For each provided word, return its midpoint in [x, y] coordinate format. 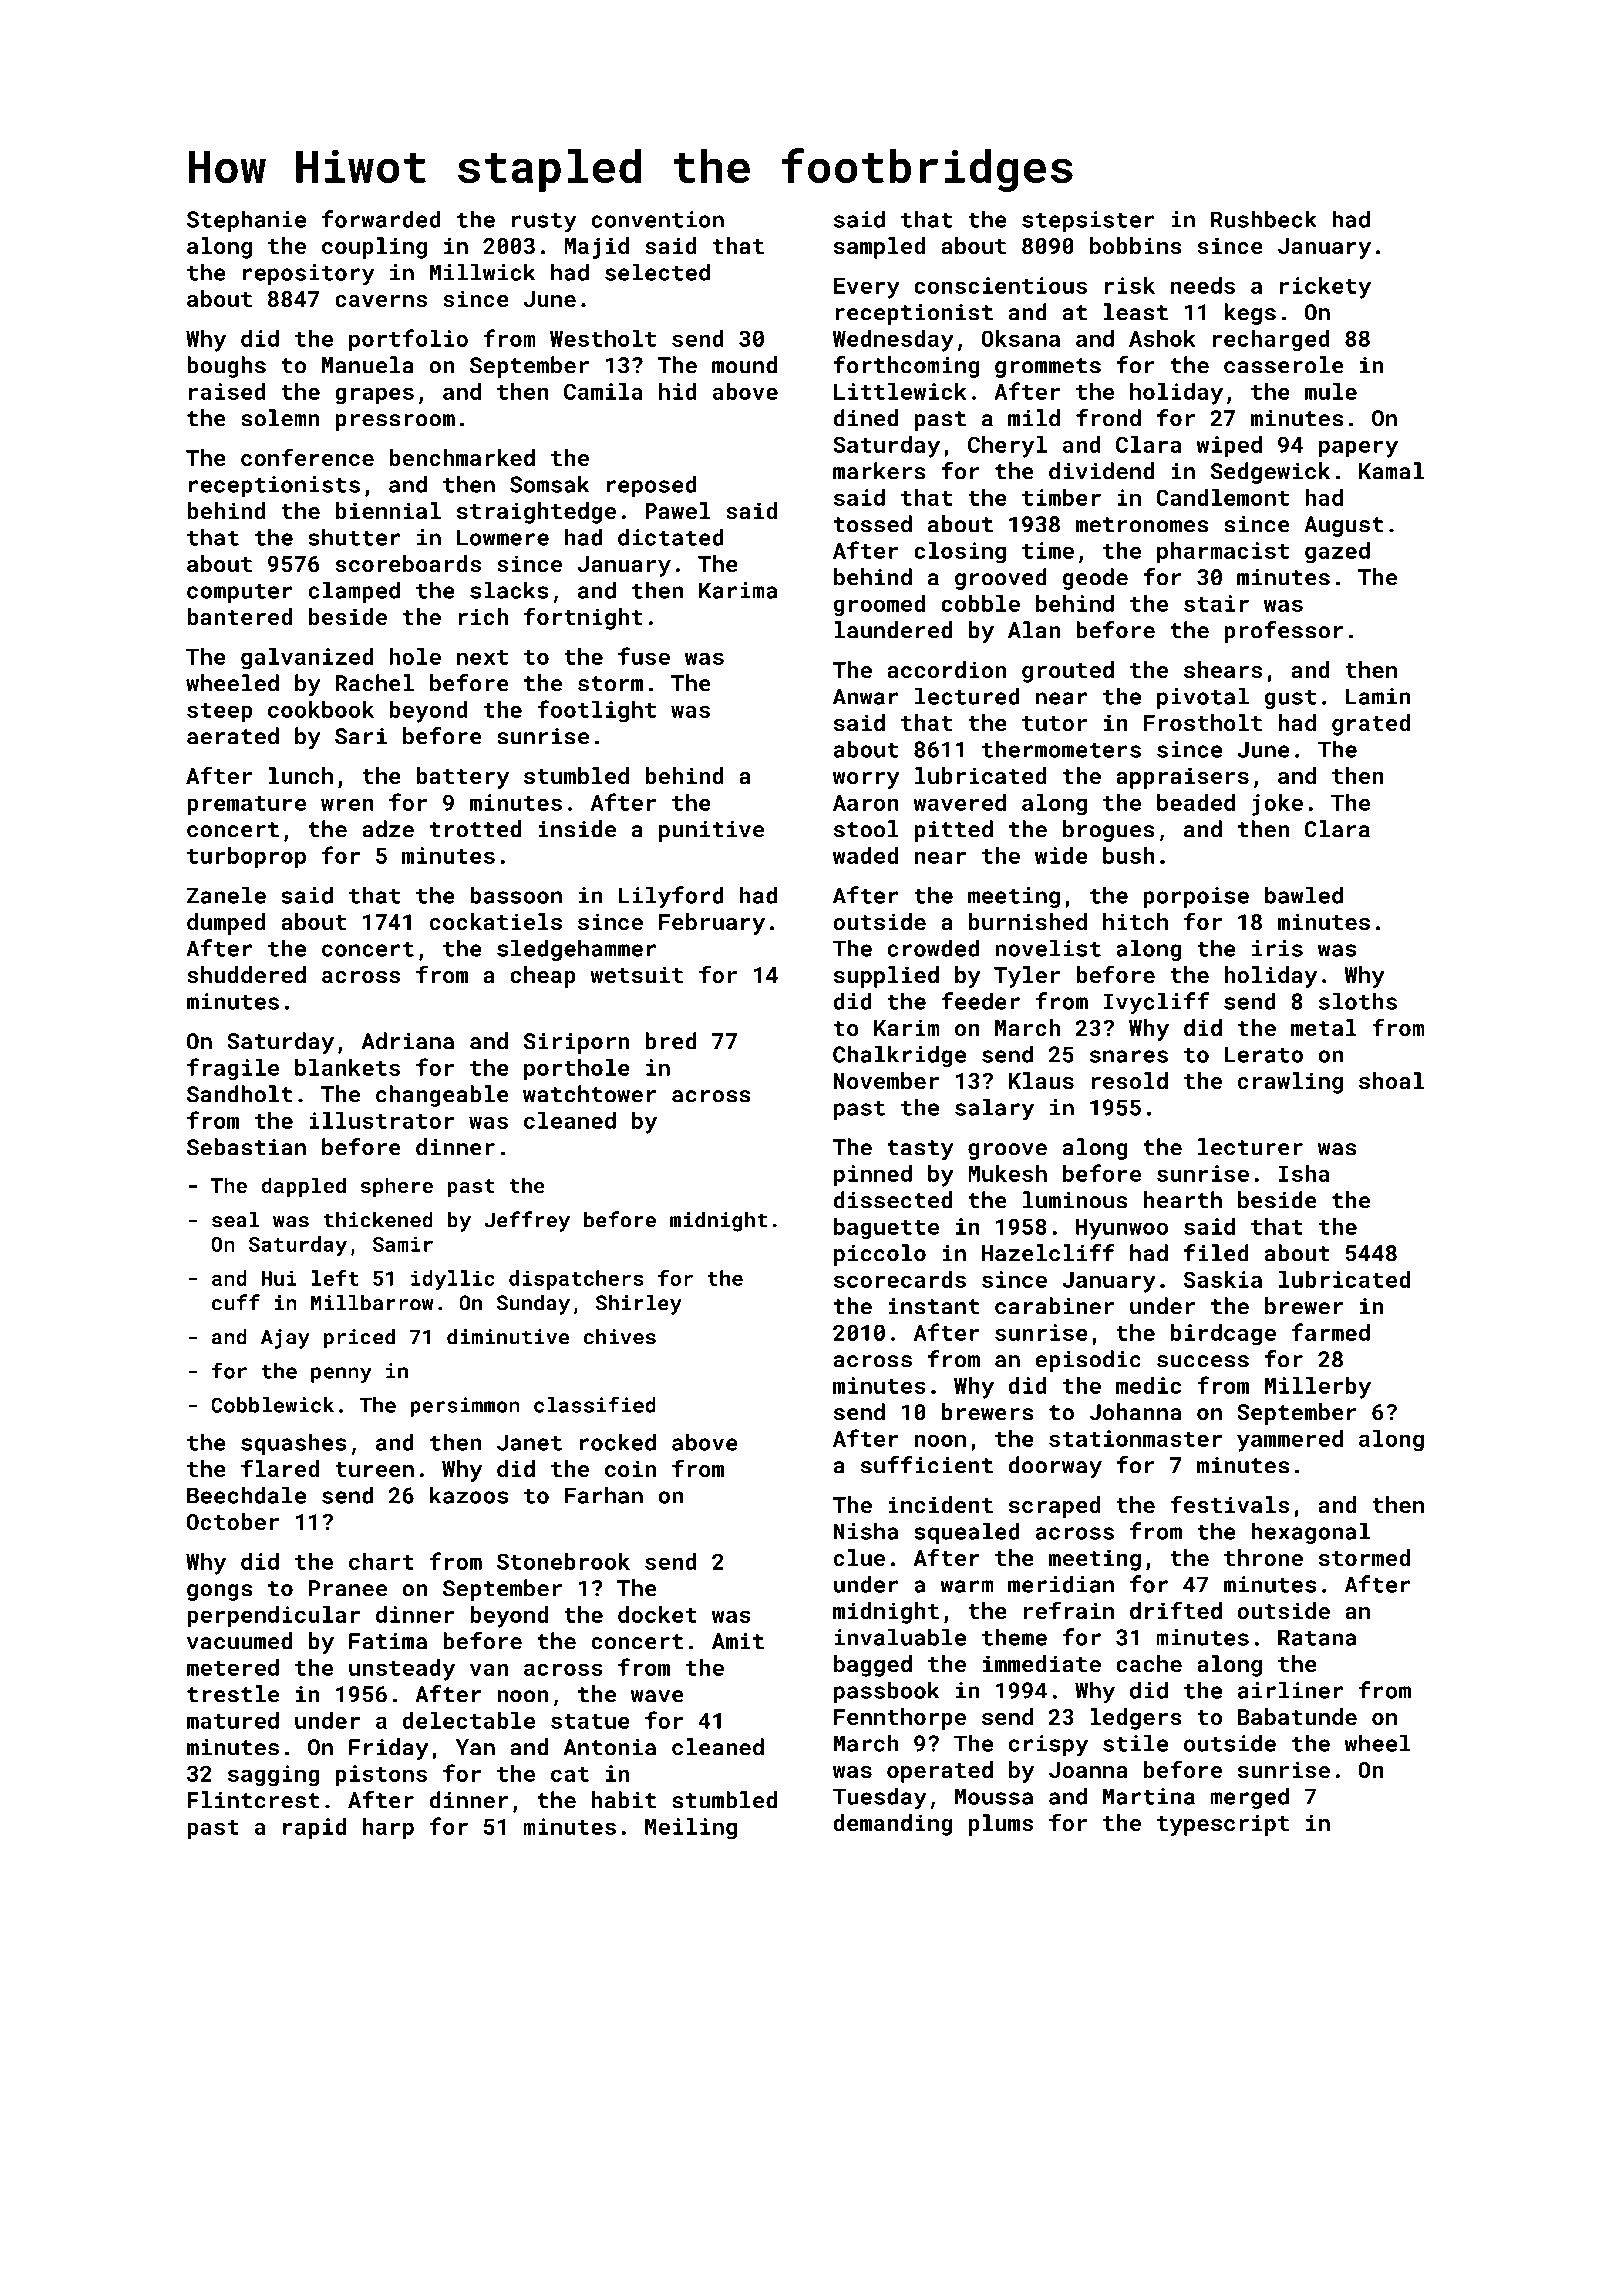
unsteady [402, 1670]
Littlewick [900, 391]
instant [933, 1306]
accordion [946, 669]
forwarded [381, 219]
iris [1277, 948]
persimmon [465, 1407]
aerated [233, 736]
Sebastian [246, 1147]
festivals [1229, 1504]
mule [1331, 391]
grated [1371, 725]
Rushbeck [1264, 219]
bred [671, 1041]
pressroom [395, 422]
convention [657, 219]
